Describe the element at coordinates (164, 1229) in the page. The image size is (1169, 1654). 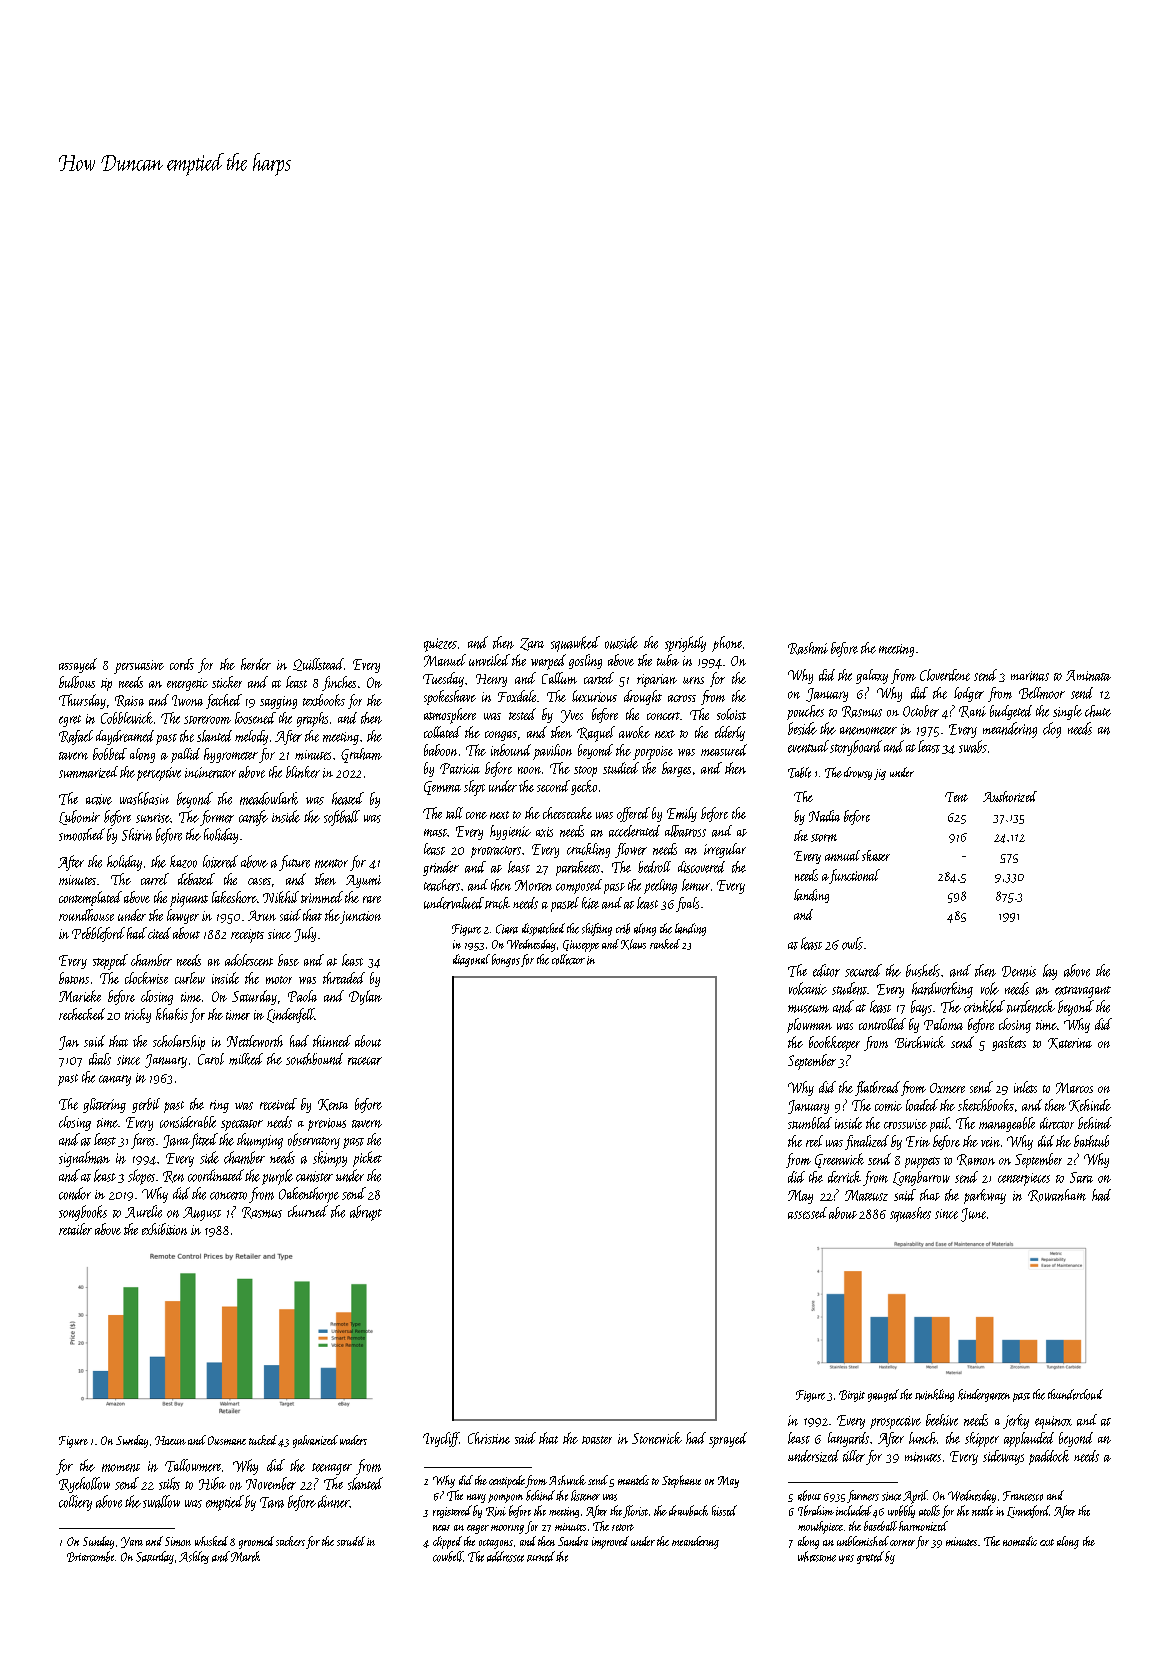
I see `exhibition` at that location.
